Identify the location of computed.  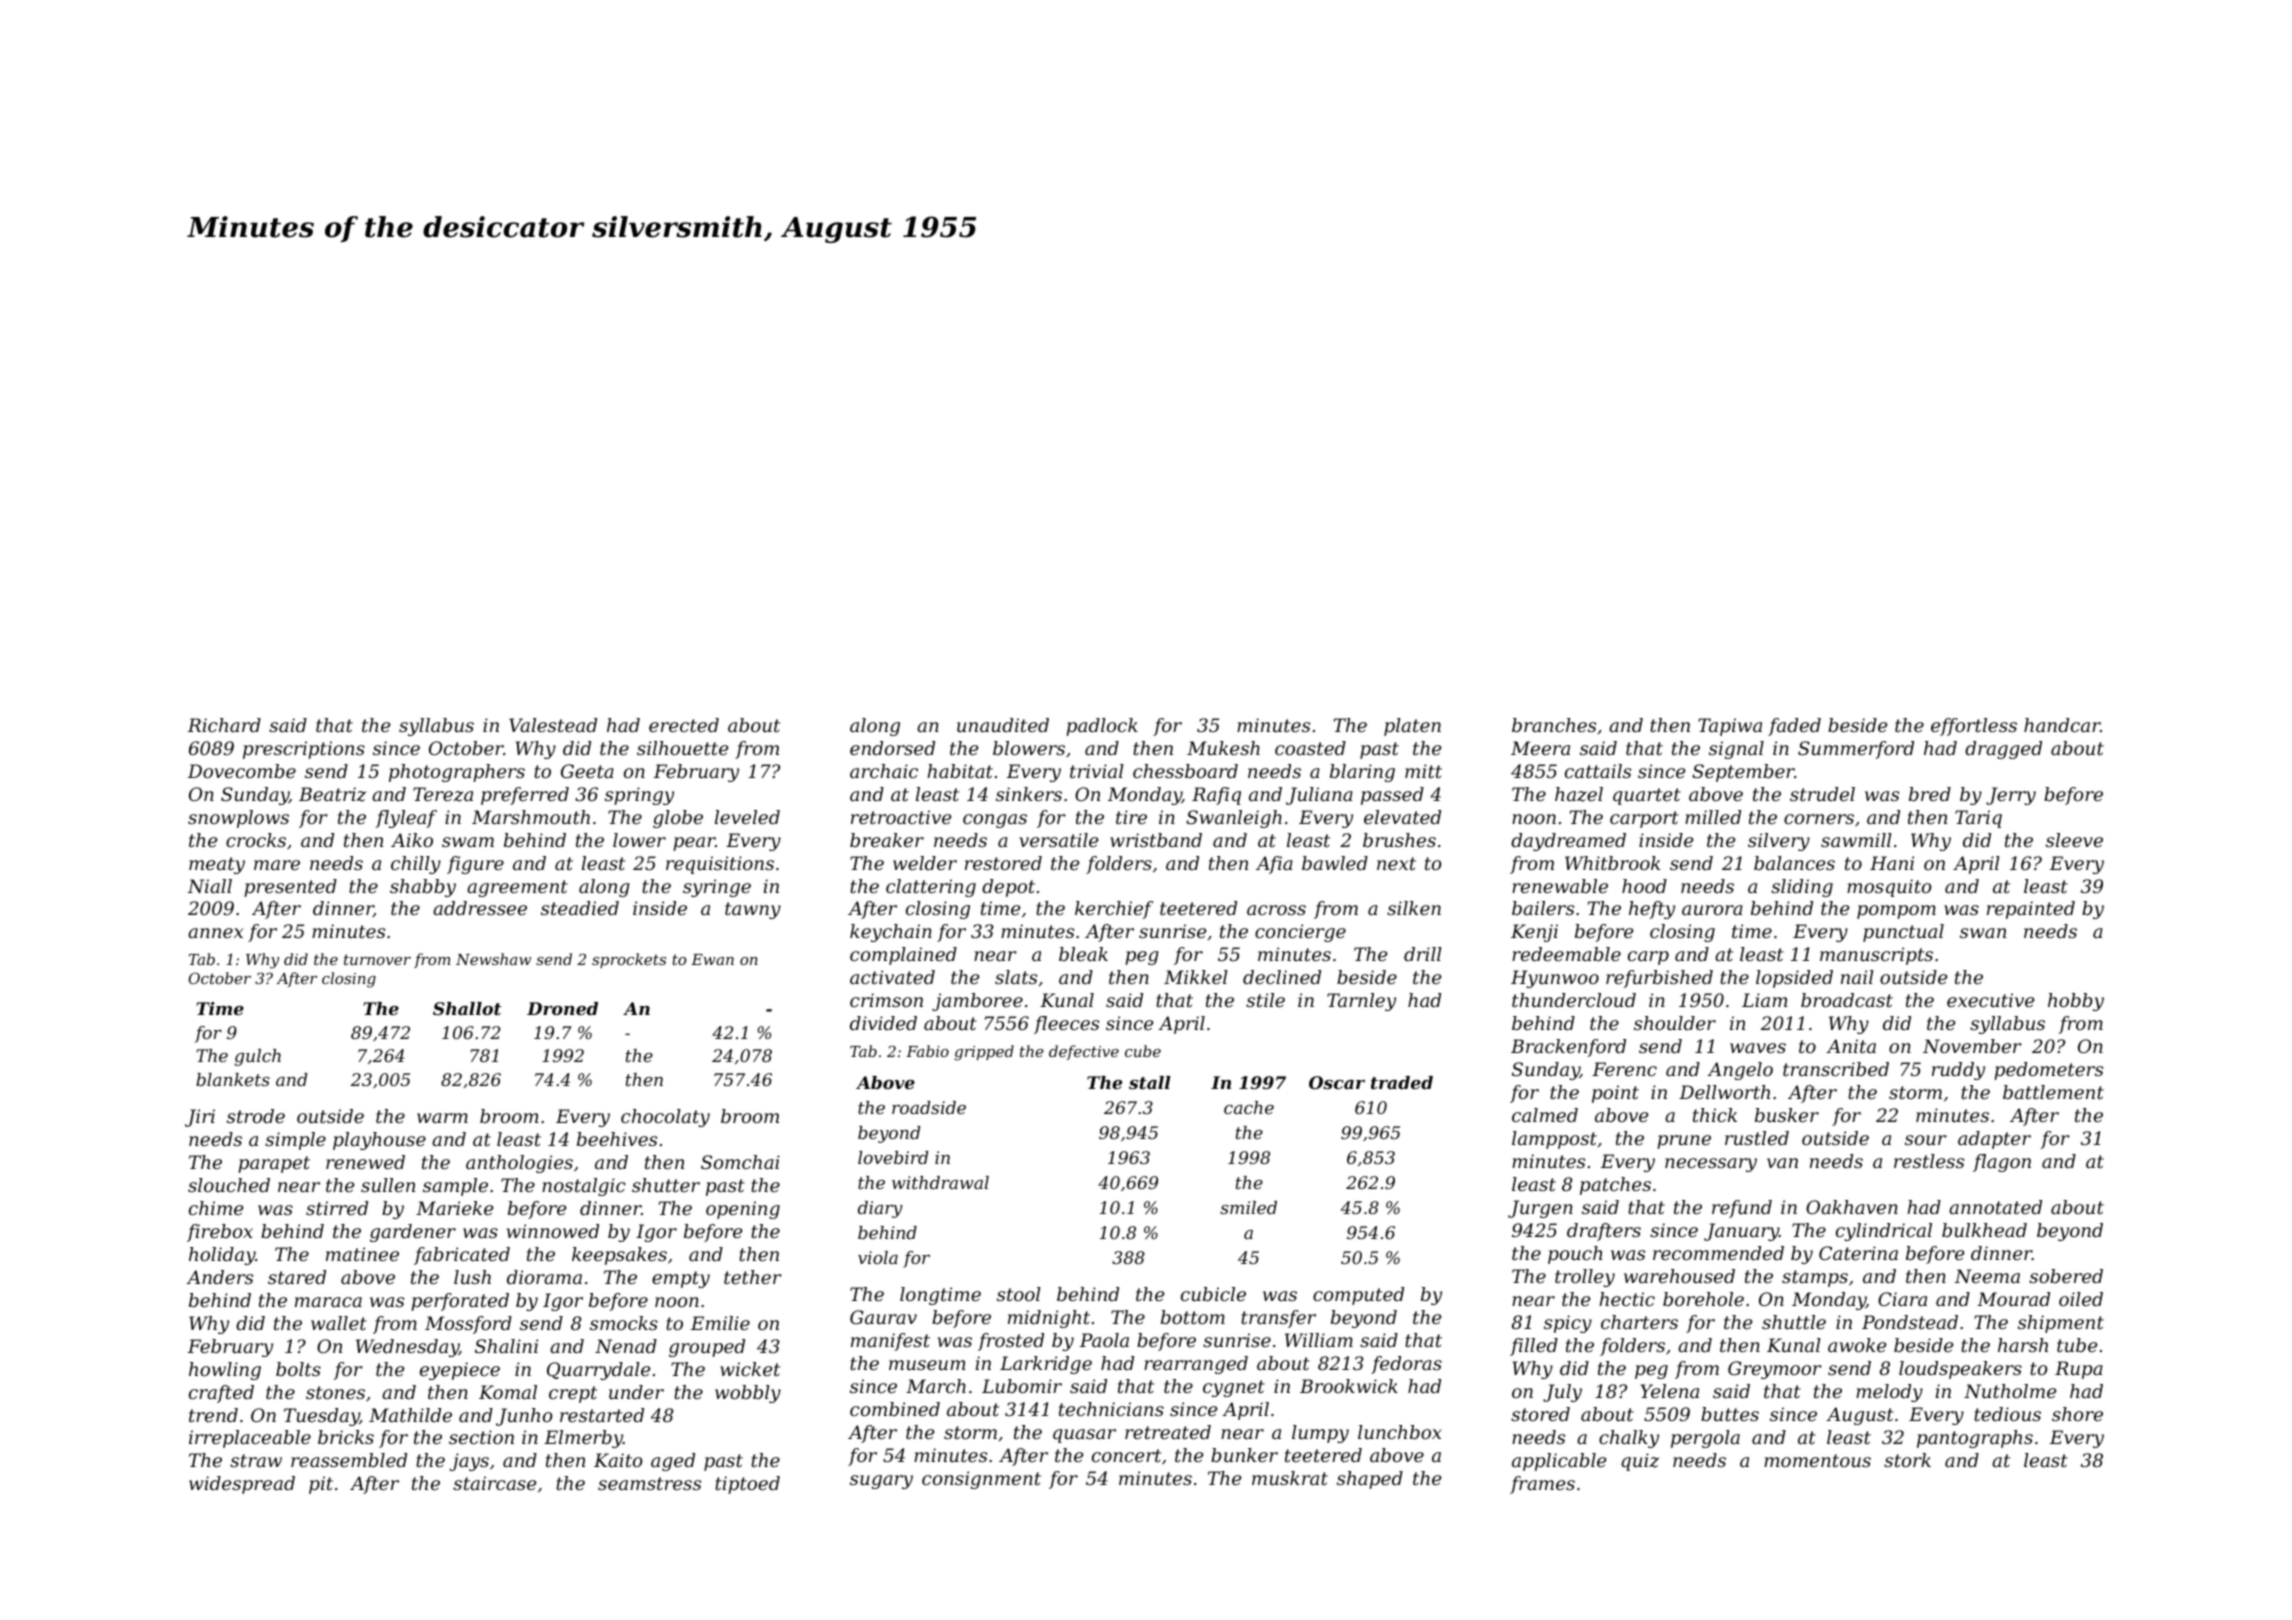
(1358, 1296).
